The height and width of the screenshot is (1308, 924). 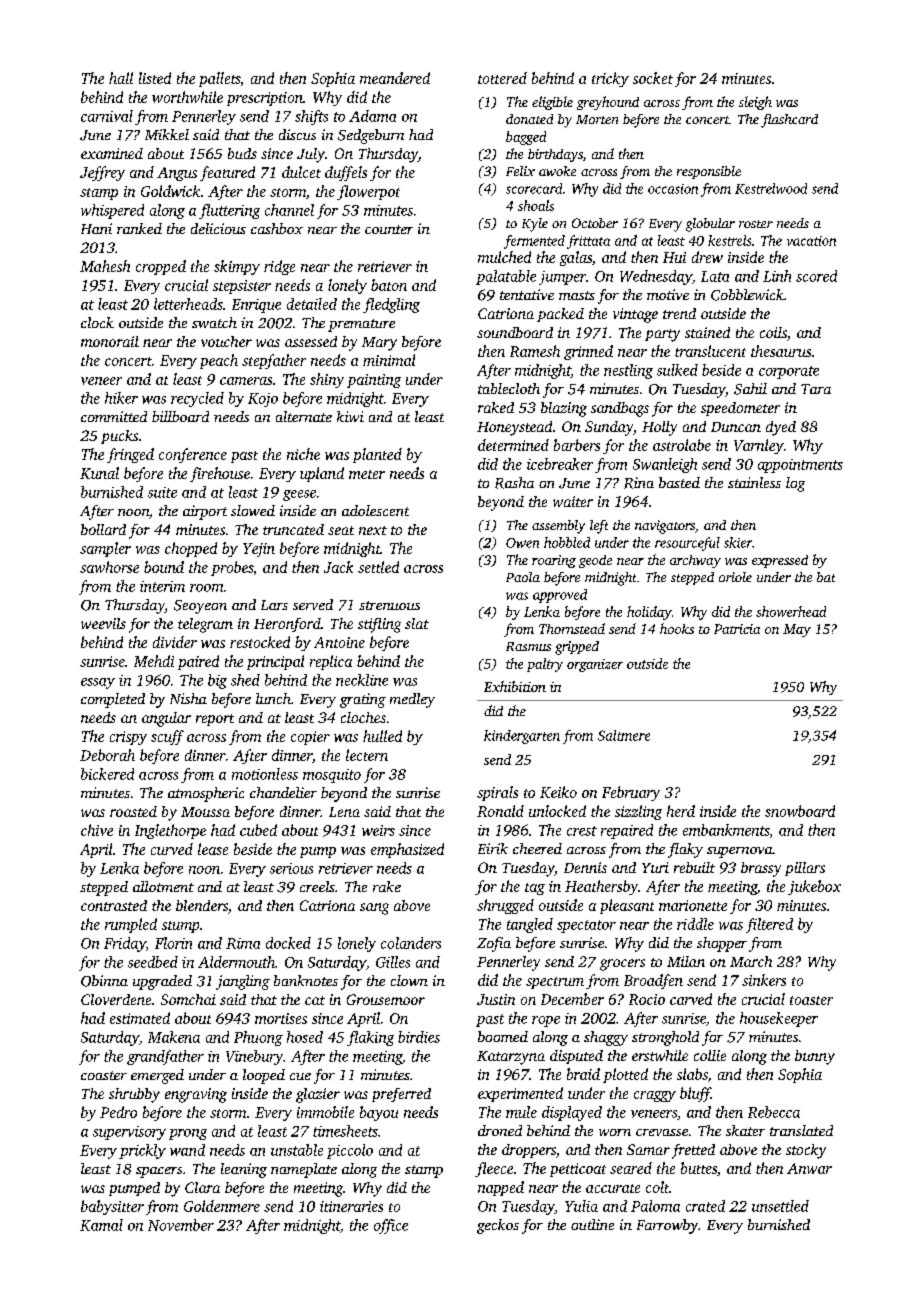 What do you see at coordinates (393, 962) in the screenshot?
I see `Gilles` at bounding box center [393, 962].
